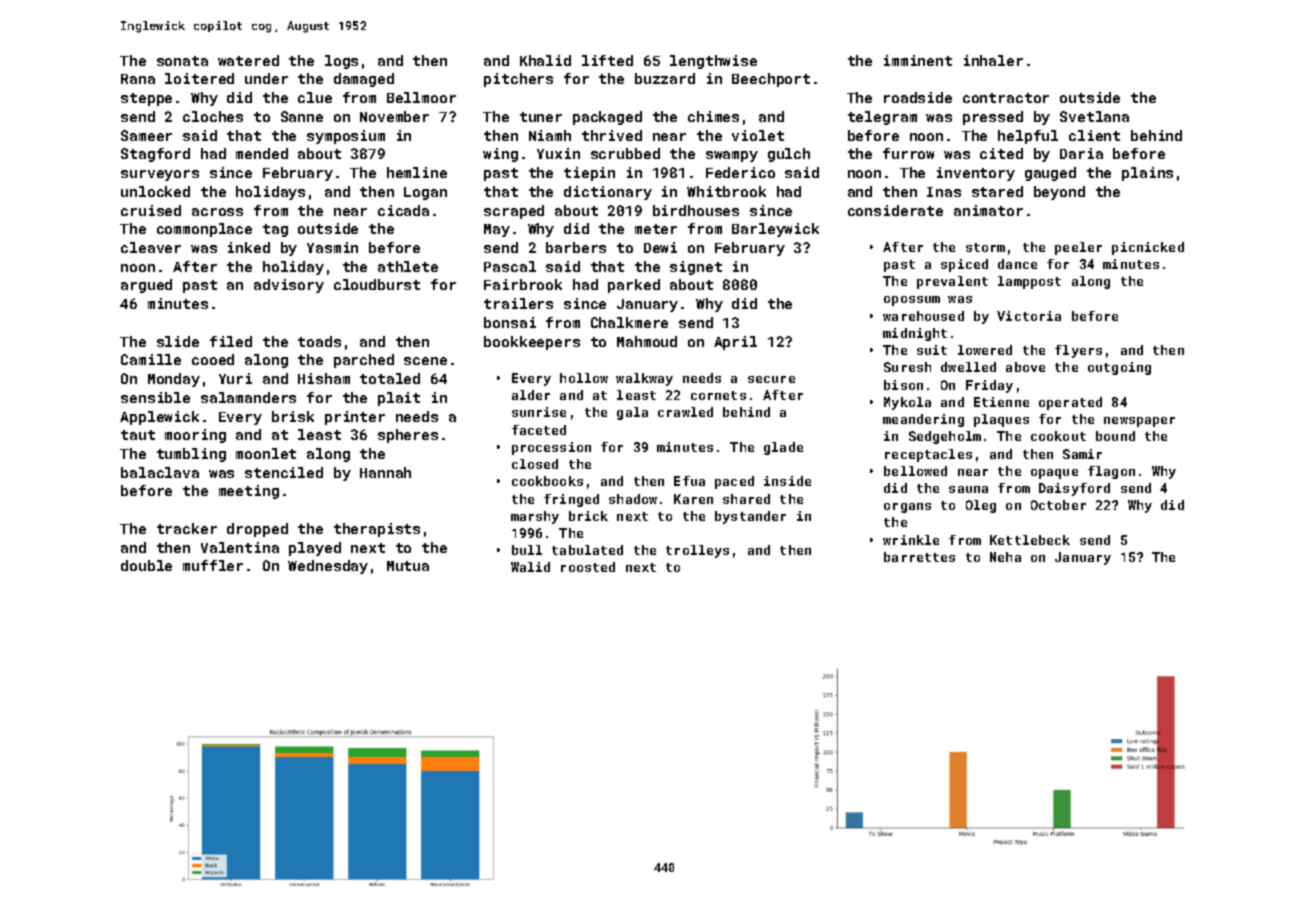 This page has height=924, width=1308. What do you see at coordinates (182, 61) in the page?
I see `sonata` at bounding box center [182, 61].
